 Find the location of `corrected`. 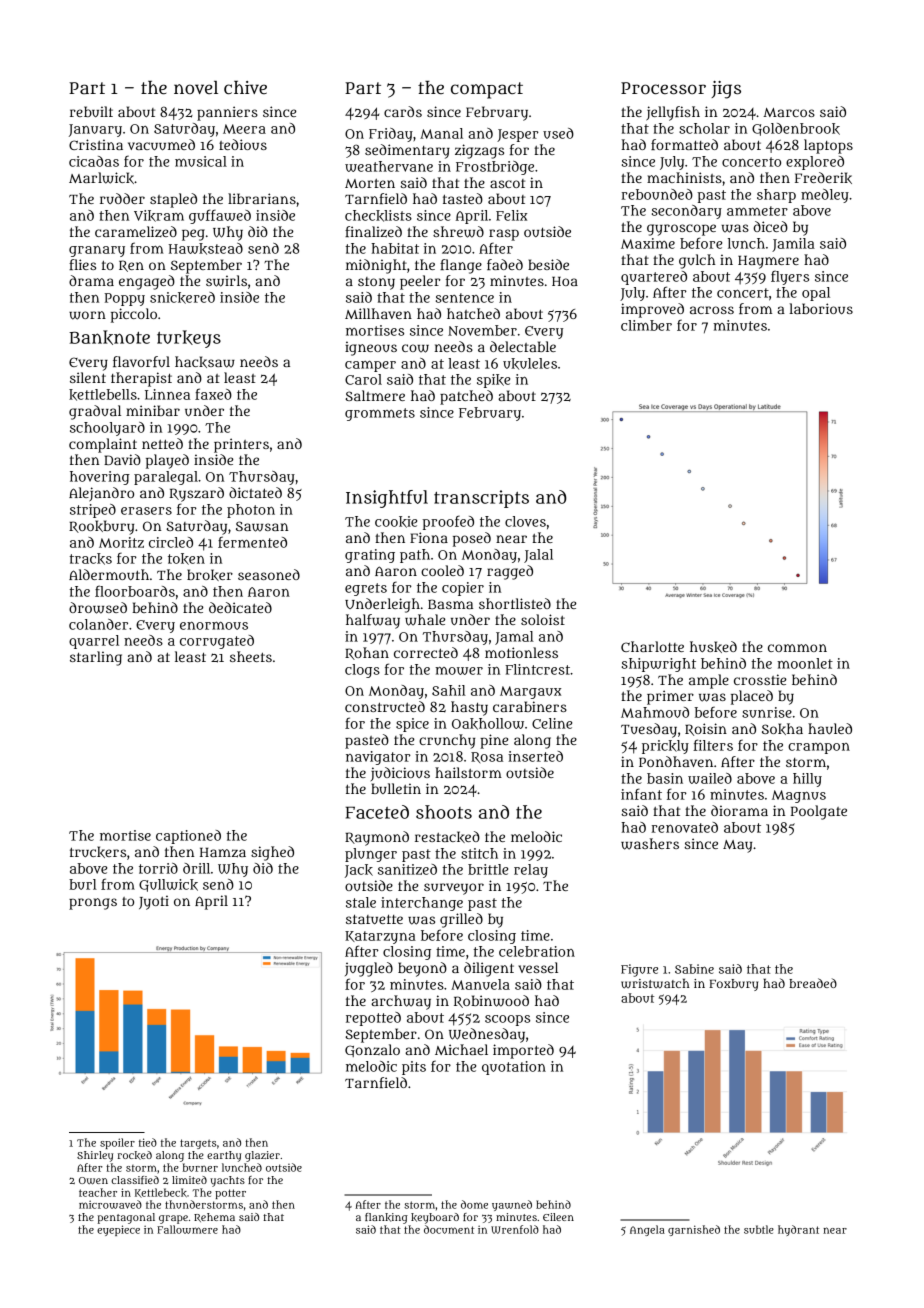

corrected is located at coordinates (426, 652).
